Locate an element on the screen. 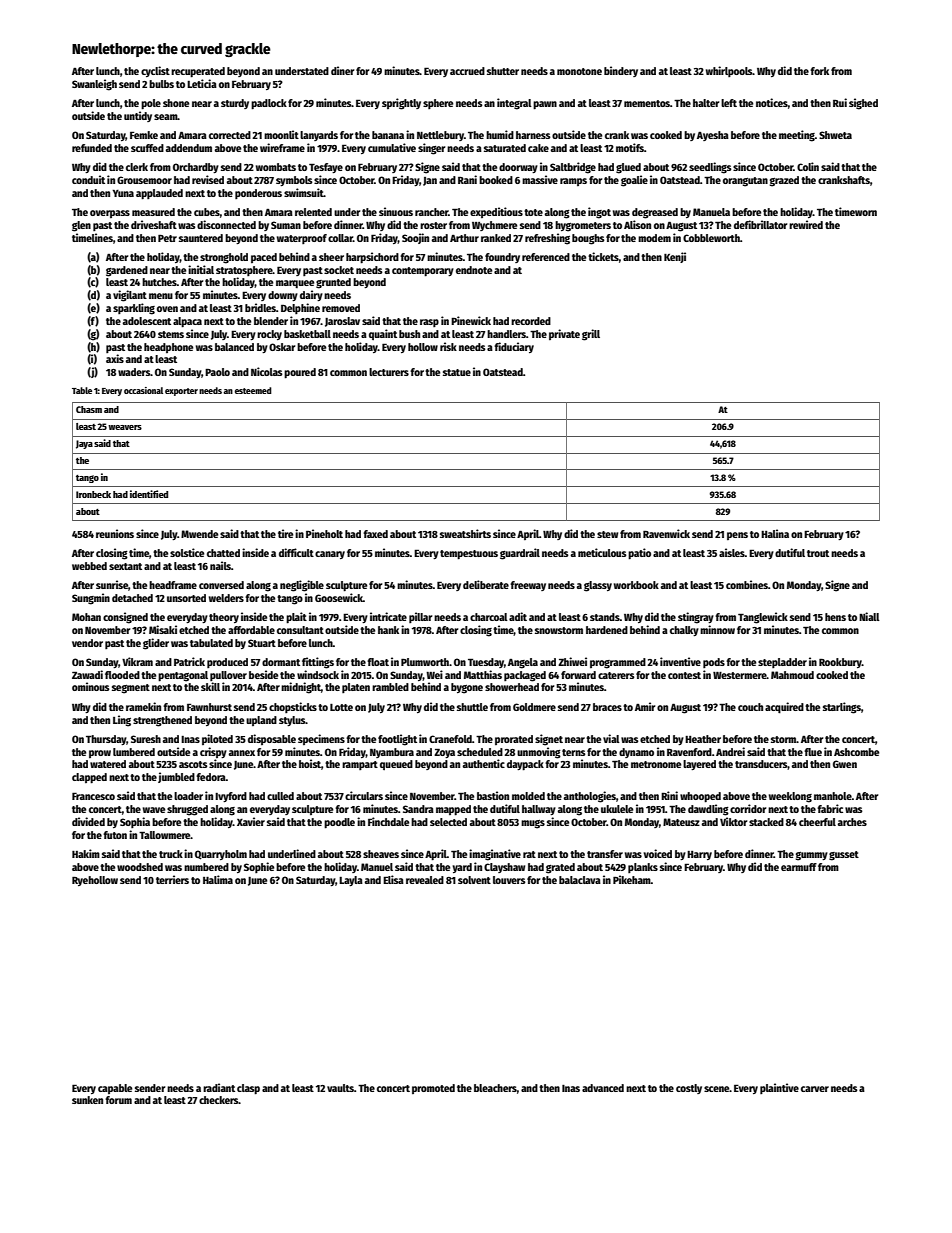  webbed is located at coordinates (89, 566).
